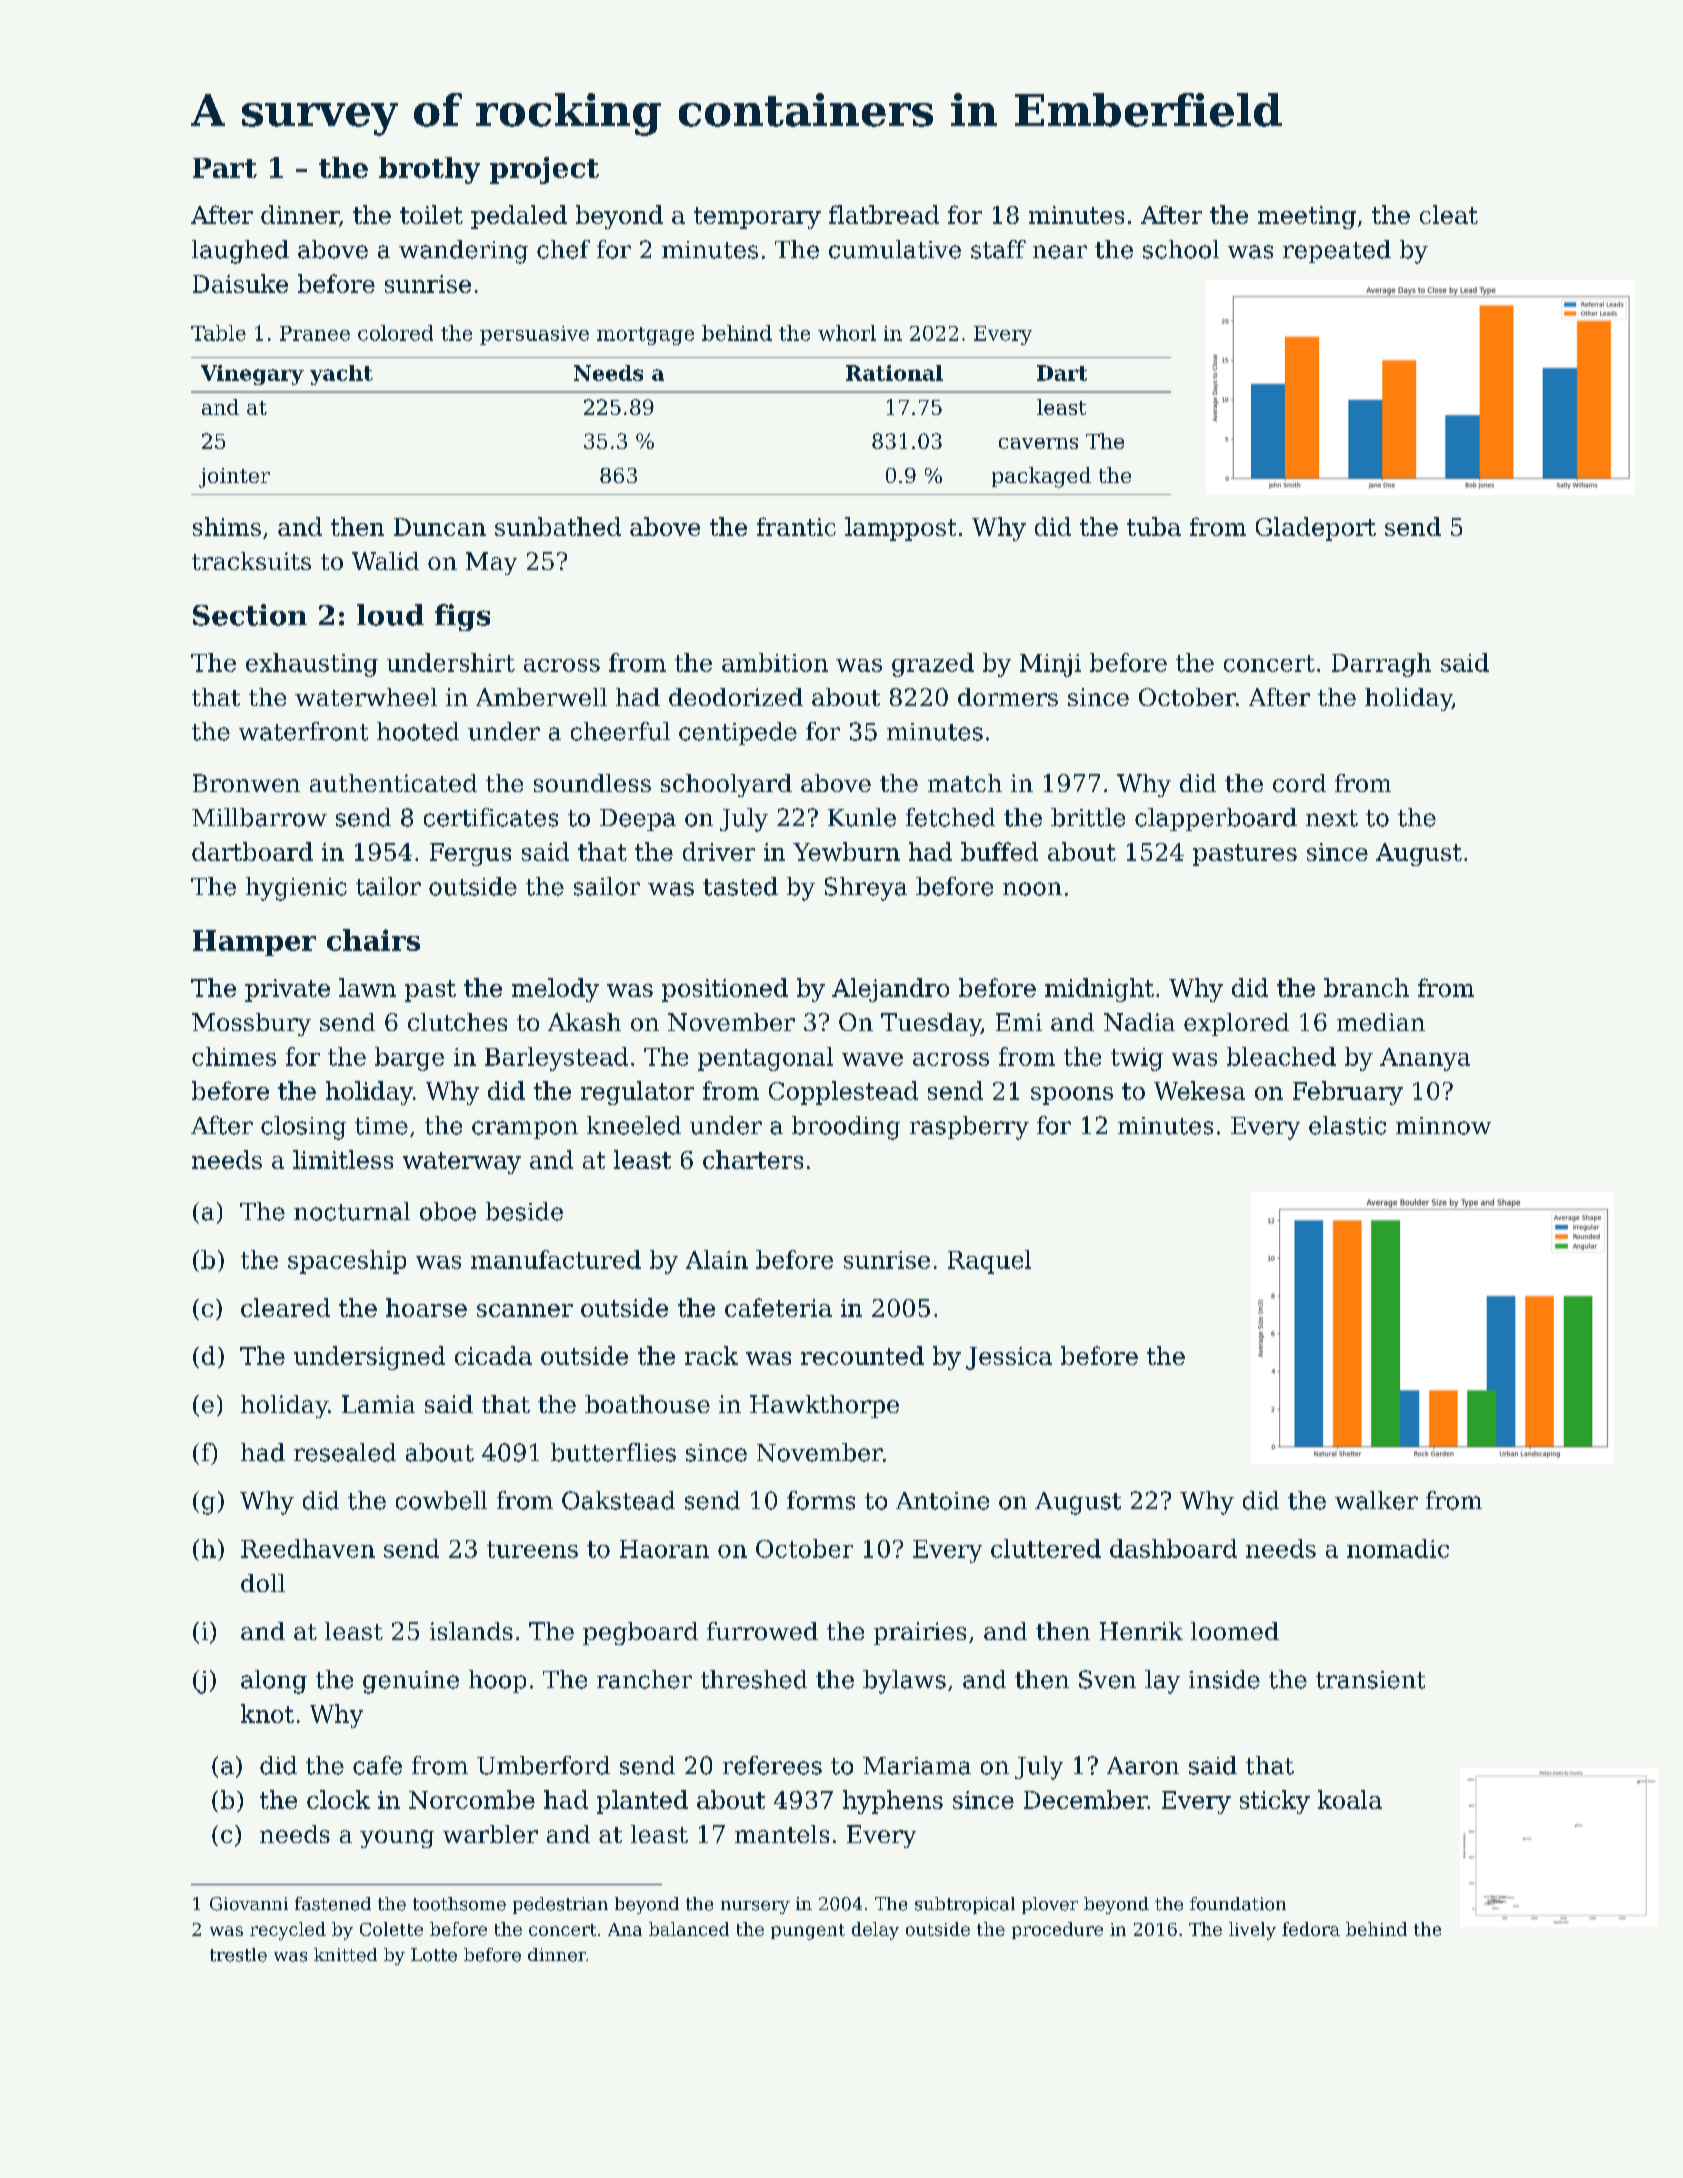 This screenshot has width=1683, height=2178. I want to click on procedure, so click(1057, 1930).
